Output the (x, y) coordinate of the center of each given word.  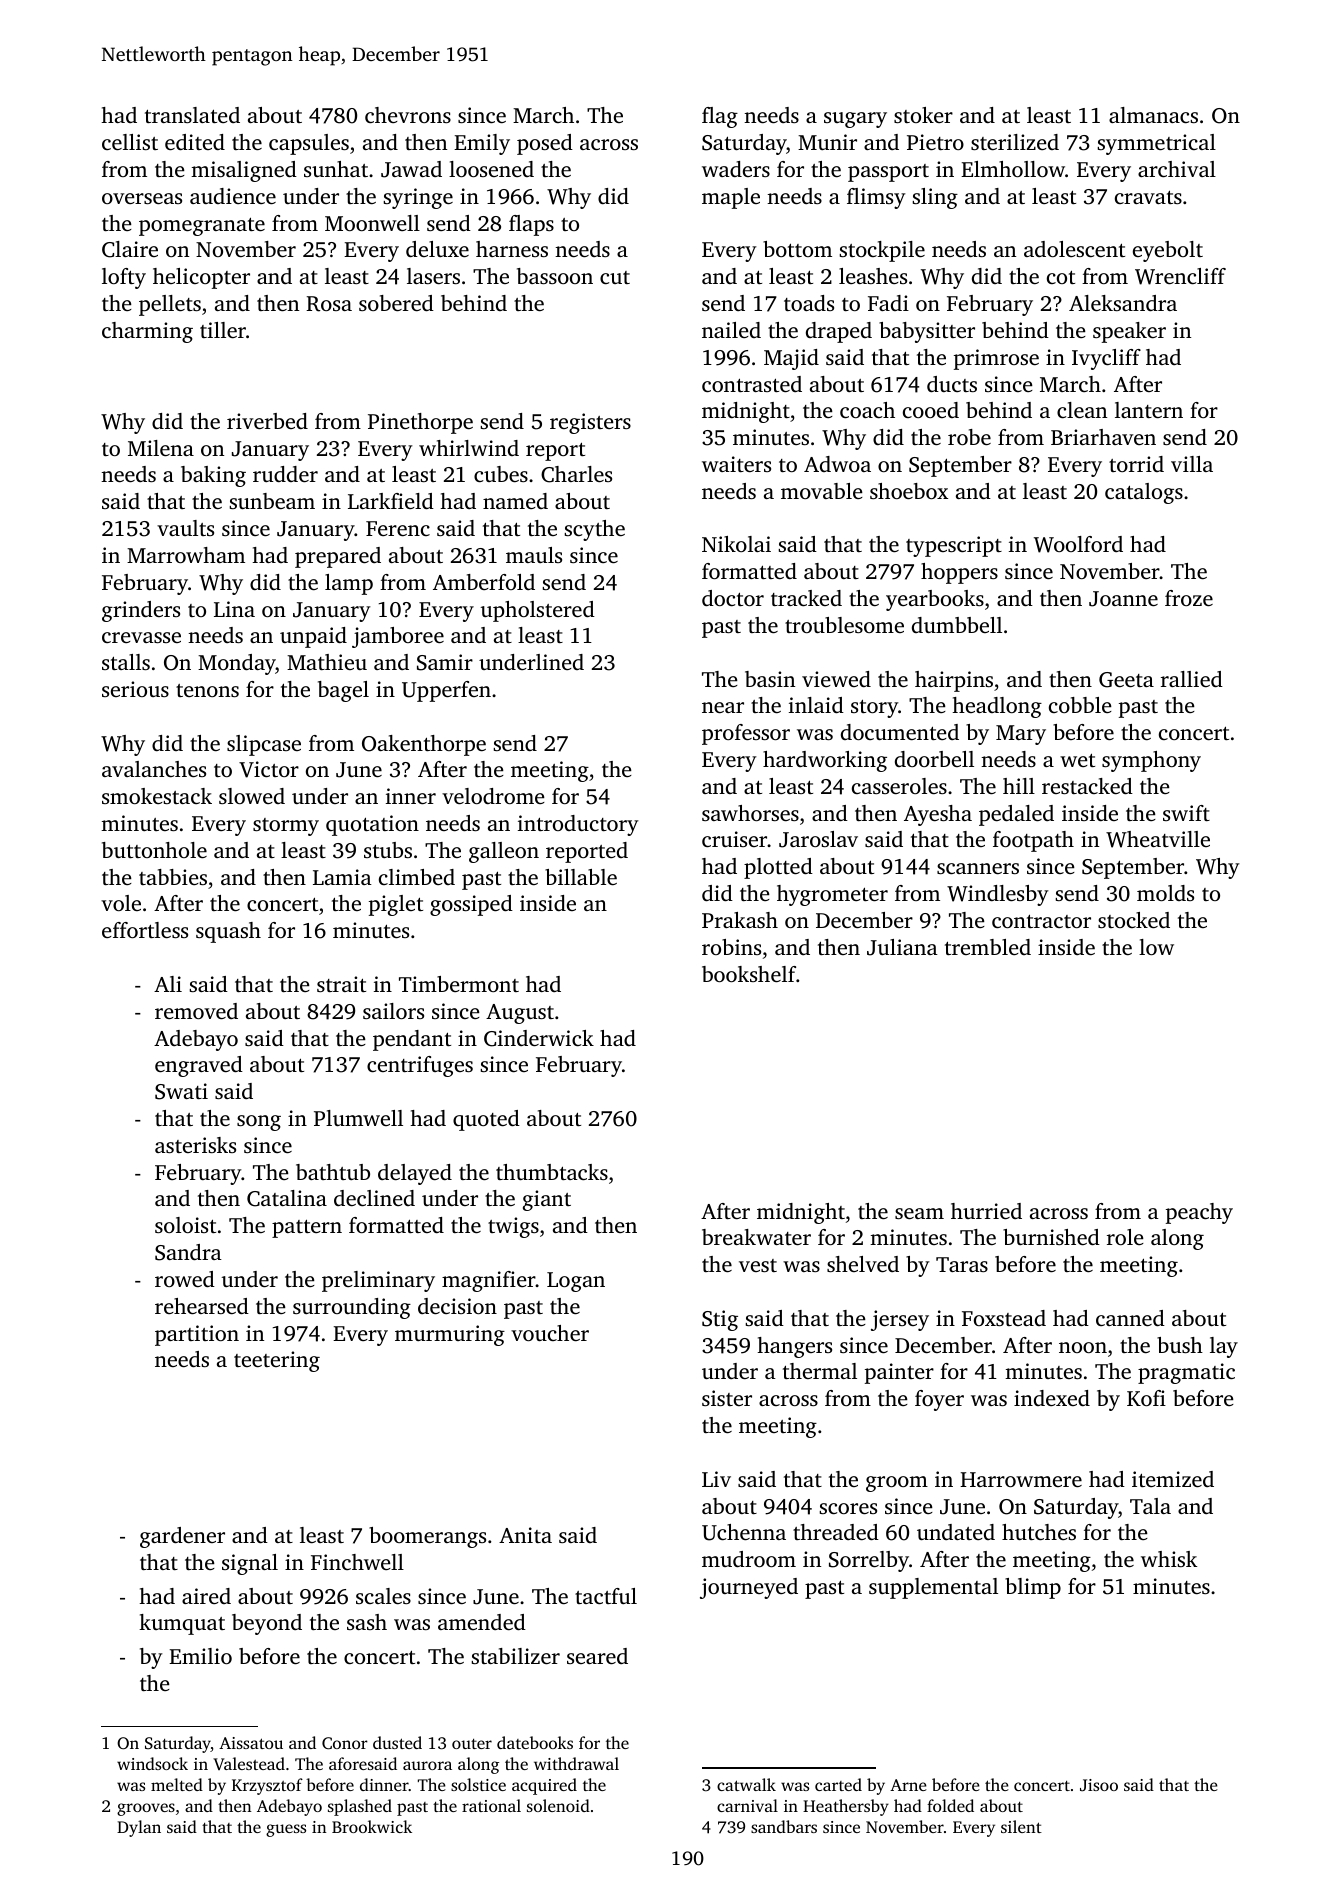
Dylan (139, 1828)
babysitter (927, 332)
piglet (396, 905)
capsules (309, 144)
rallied (1192, 679)
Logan (576, 1282)
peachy (1199, 1213)
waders (736, 169)
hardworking (825, 761)
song (259, 1123)
